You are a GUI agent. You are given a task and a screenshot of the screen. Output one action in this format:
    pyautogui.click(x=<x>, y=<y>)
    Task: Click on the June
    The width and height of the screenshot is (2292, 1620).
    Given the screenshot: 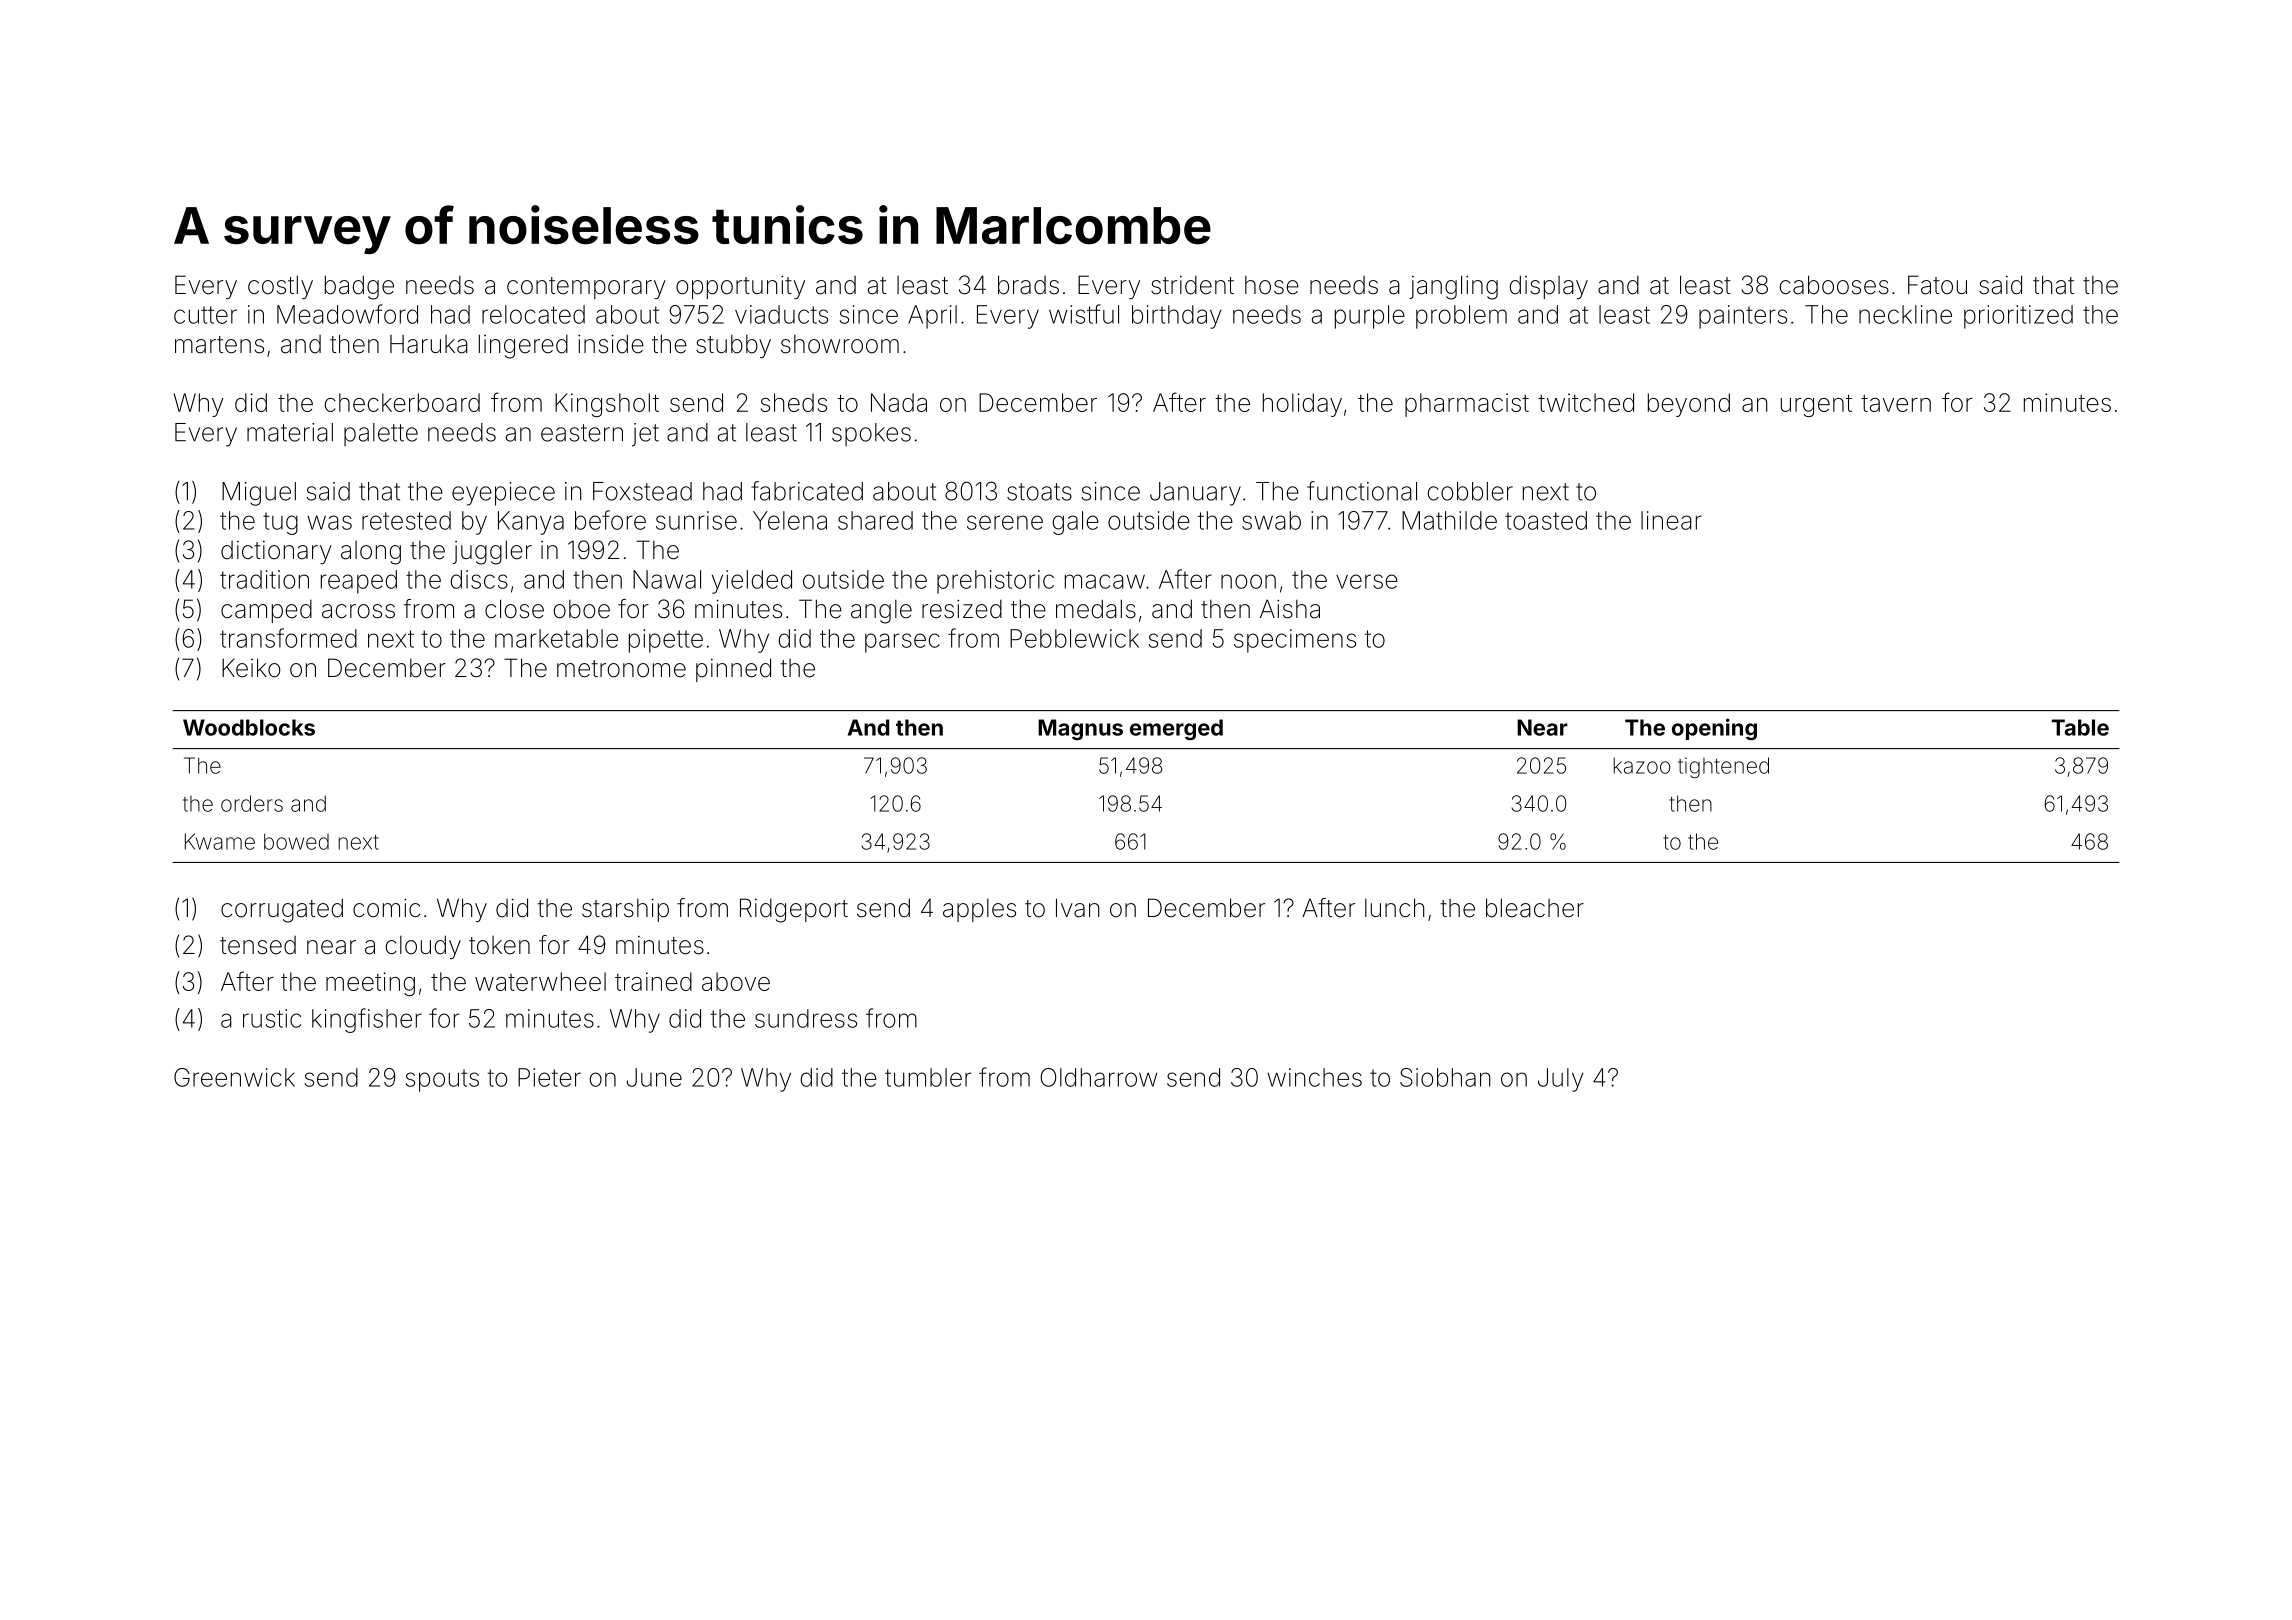 What is the action you would take?
    pyautogui.click(x=654, y=1077)
